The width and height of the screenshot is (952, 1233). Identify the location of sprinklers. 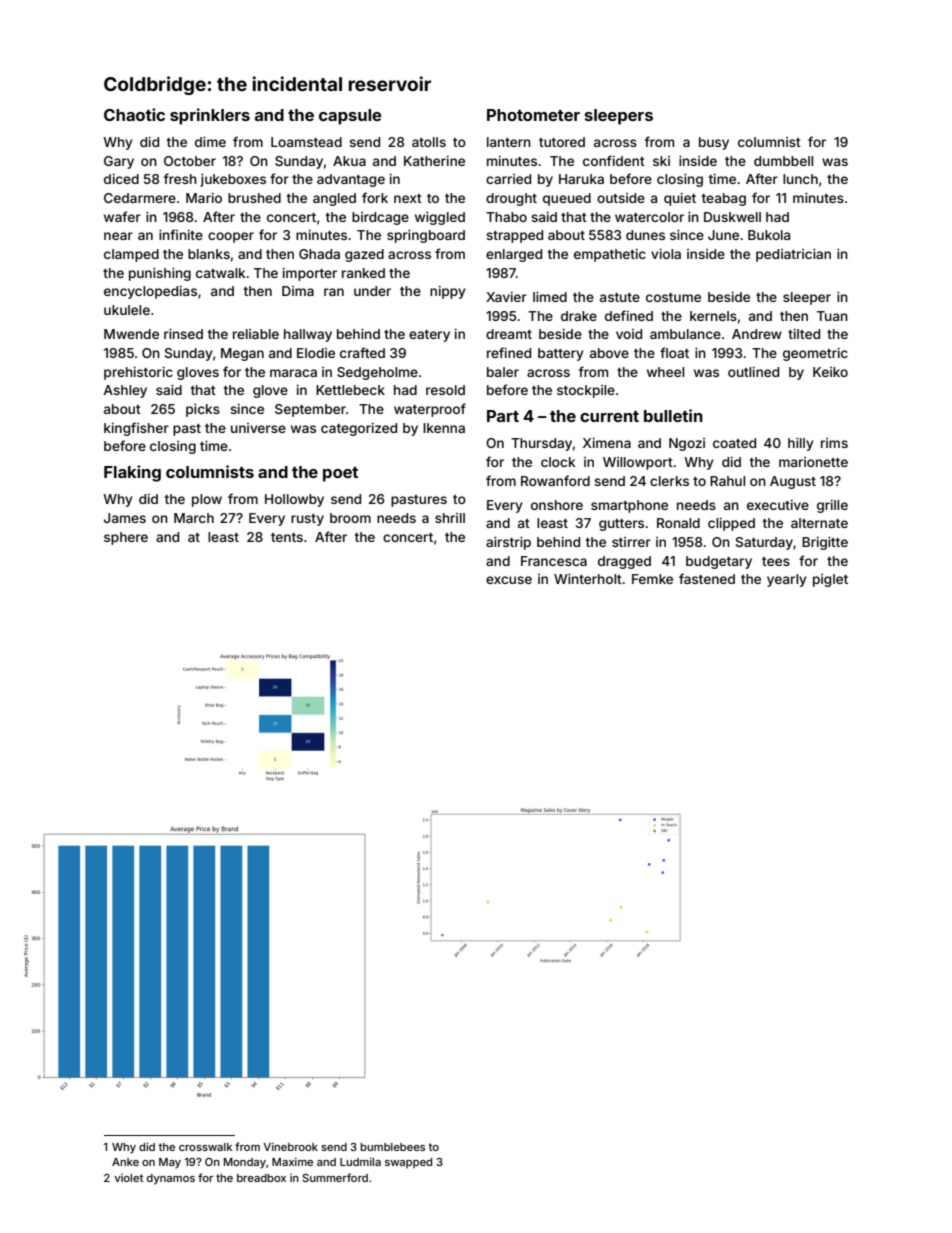
(210, 116).
